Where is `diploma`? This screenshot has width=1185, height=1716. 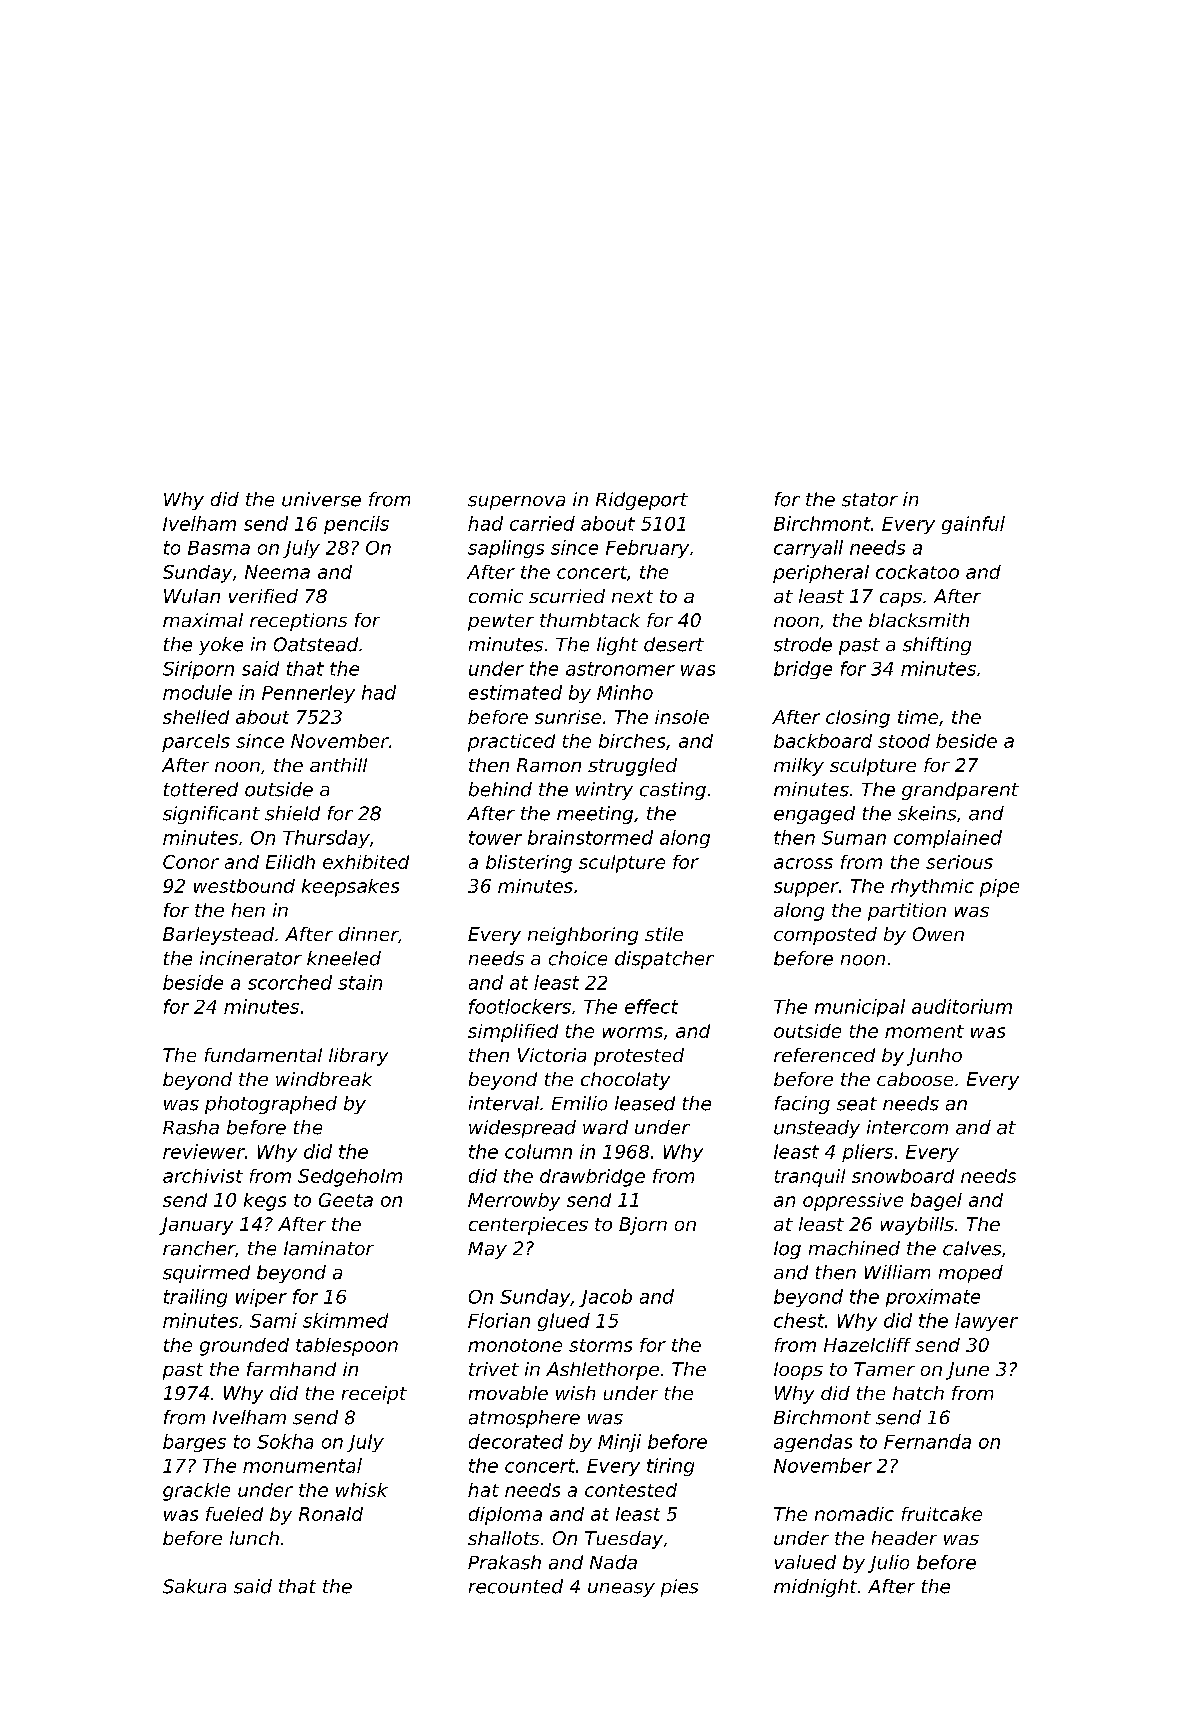
diploma is located at coordinates (505, 1516).
